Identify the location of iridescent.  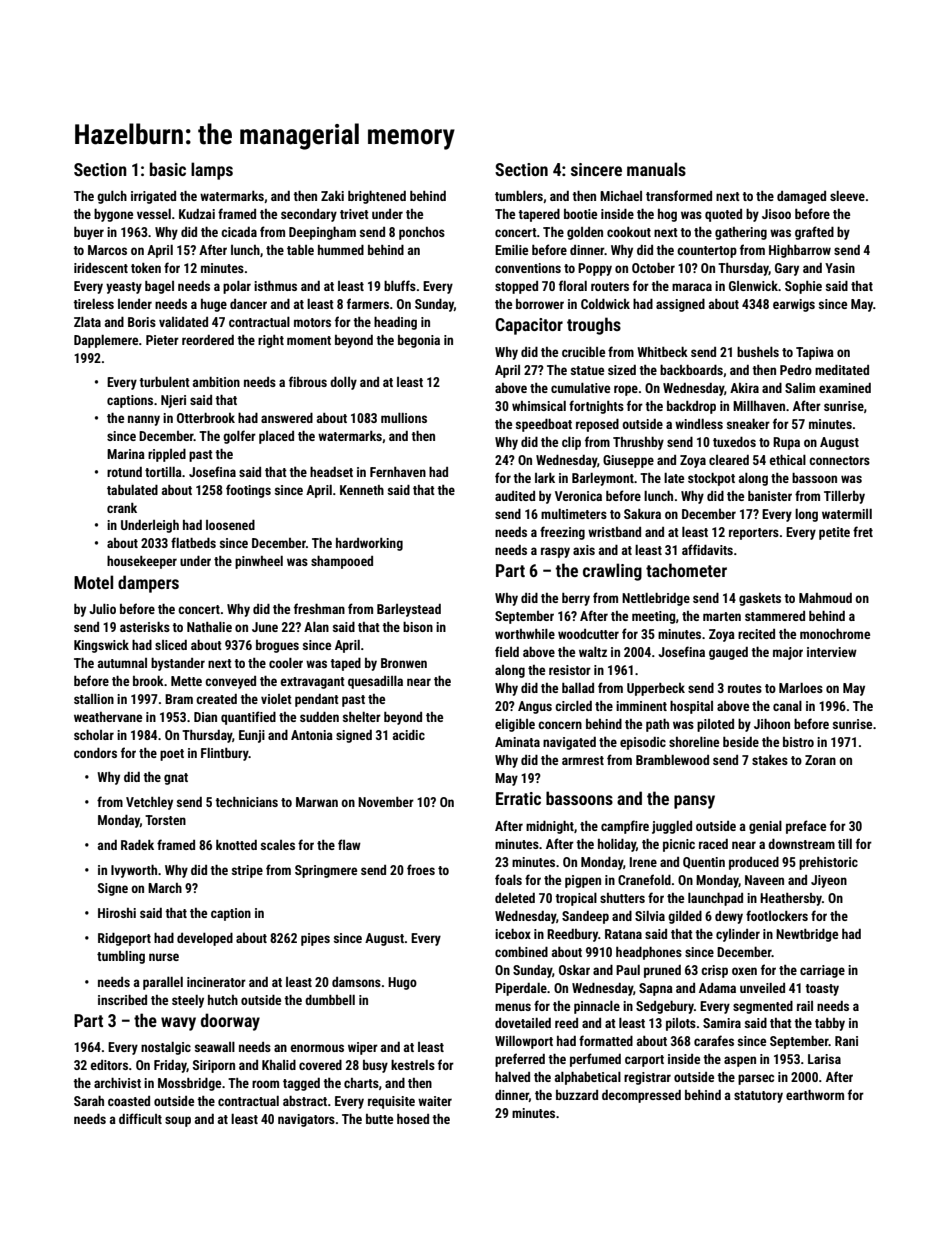
(101, 268).
